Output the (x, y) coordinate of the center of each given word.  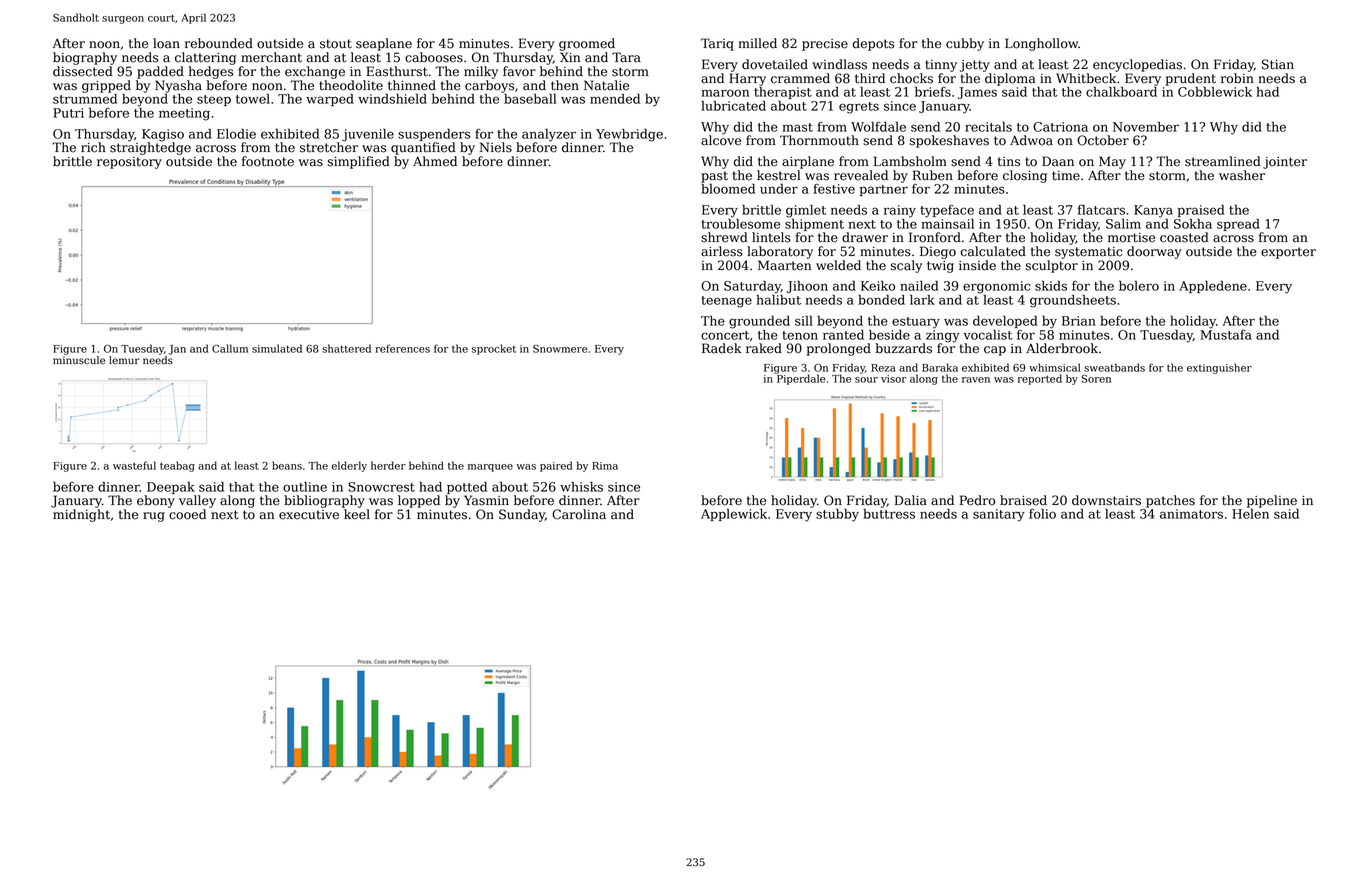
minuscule (79, 360)
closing (1025, 176)
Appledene (1213, 286)
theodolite (351, 85)
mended (615, 98)
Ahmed (435, 161)
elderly (349, 466)
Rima (605, 466)
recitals (988, 127)
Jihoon (807, 287)
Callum (230, 348)
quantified (423, 148)
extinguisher (1219, 368)
